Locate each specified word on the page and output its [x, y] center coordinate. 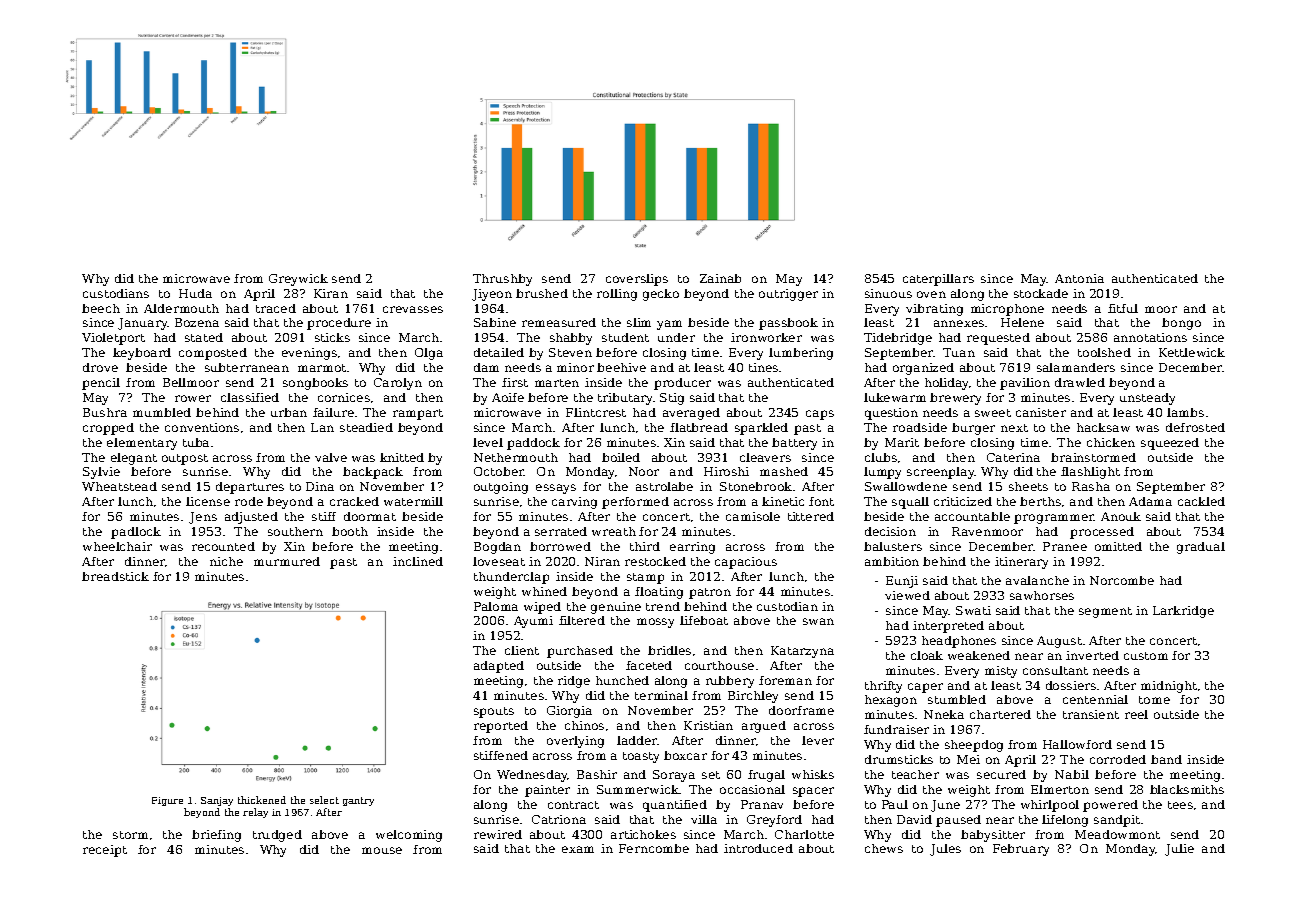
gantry [358, 801]
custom [1146, 656]
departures [250, 488]
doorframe [801, 710]
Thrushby [502, 280]
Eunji [902, 582]
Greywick [298, 280]
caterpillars [938, 280]
